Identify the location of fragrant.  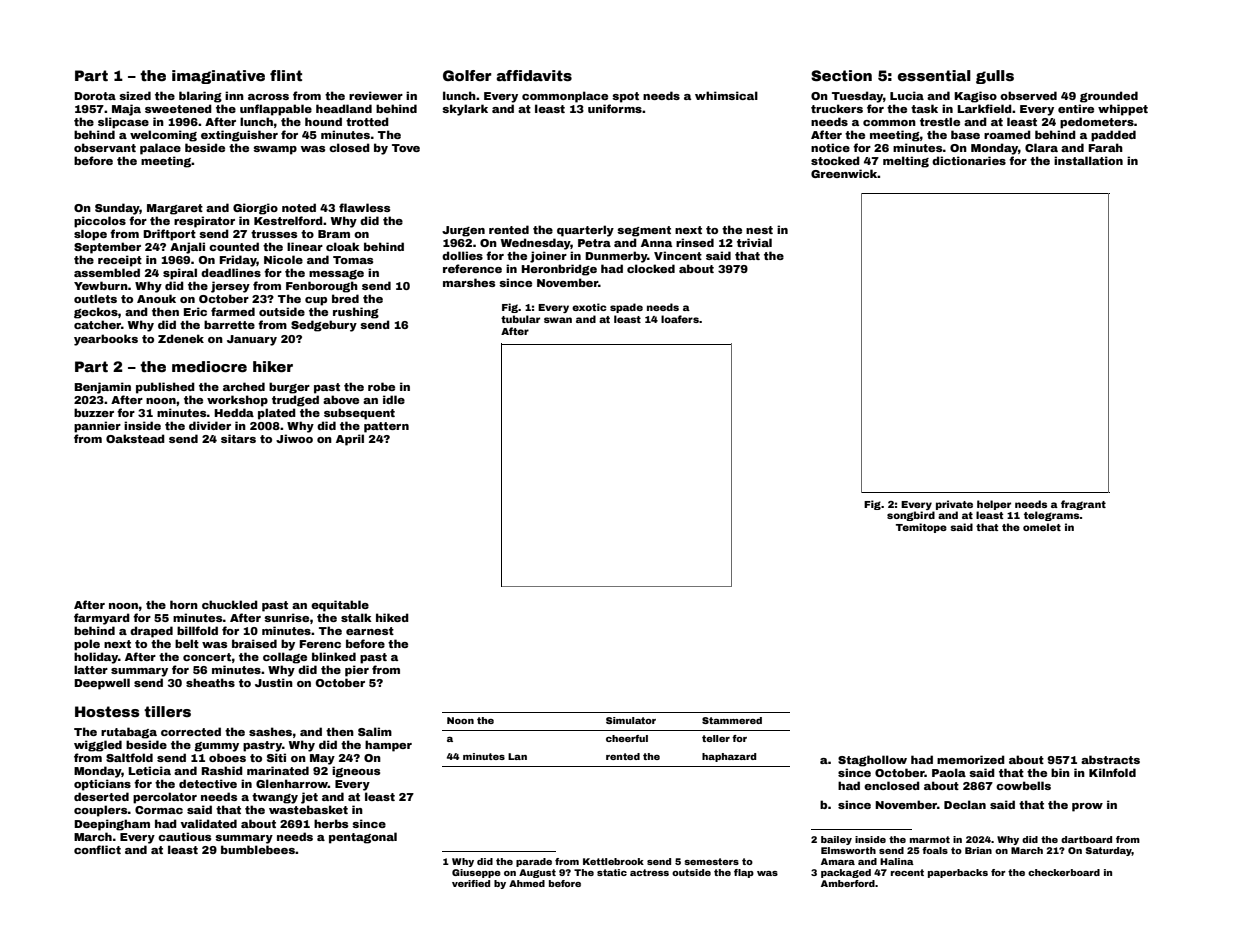
(1083, 505).
